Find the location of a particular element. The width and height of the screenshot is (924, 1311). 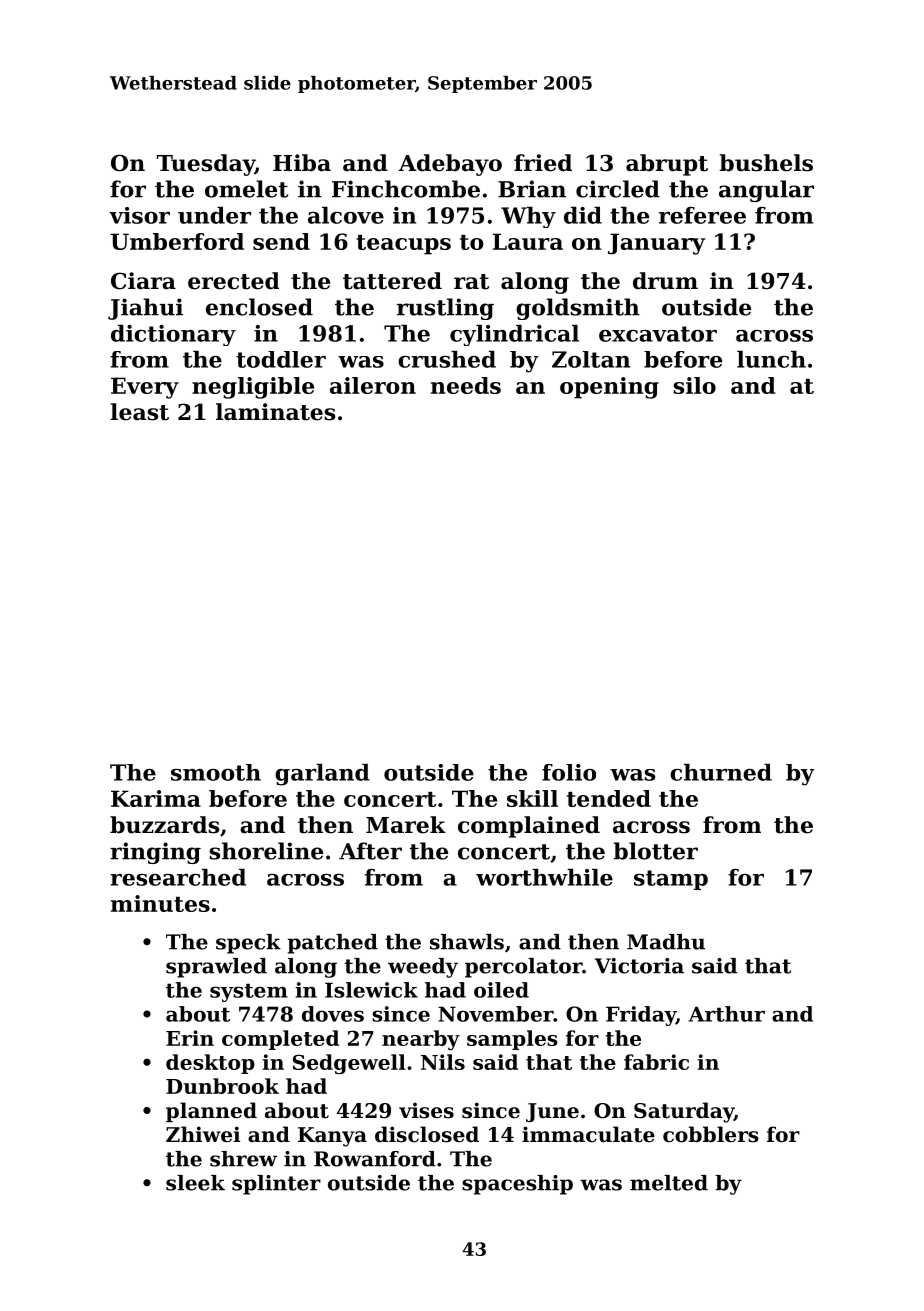

churned is located at coordinates (721, 772).
